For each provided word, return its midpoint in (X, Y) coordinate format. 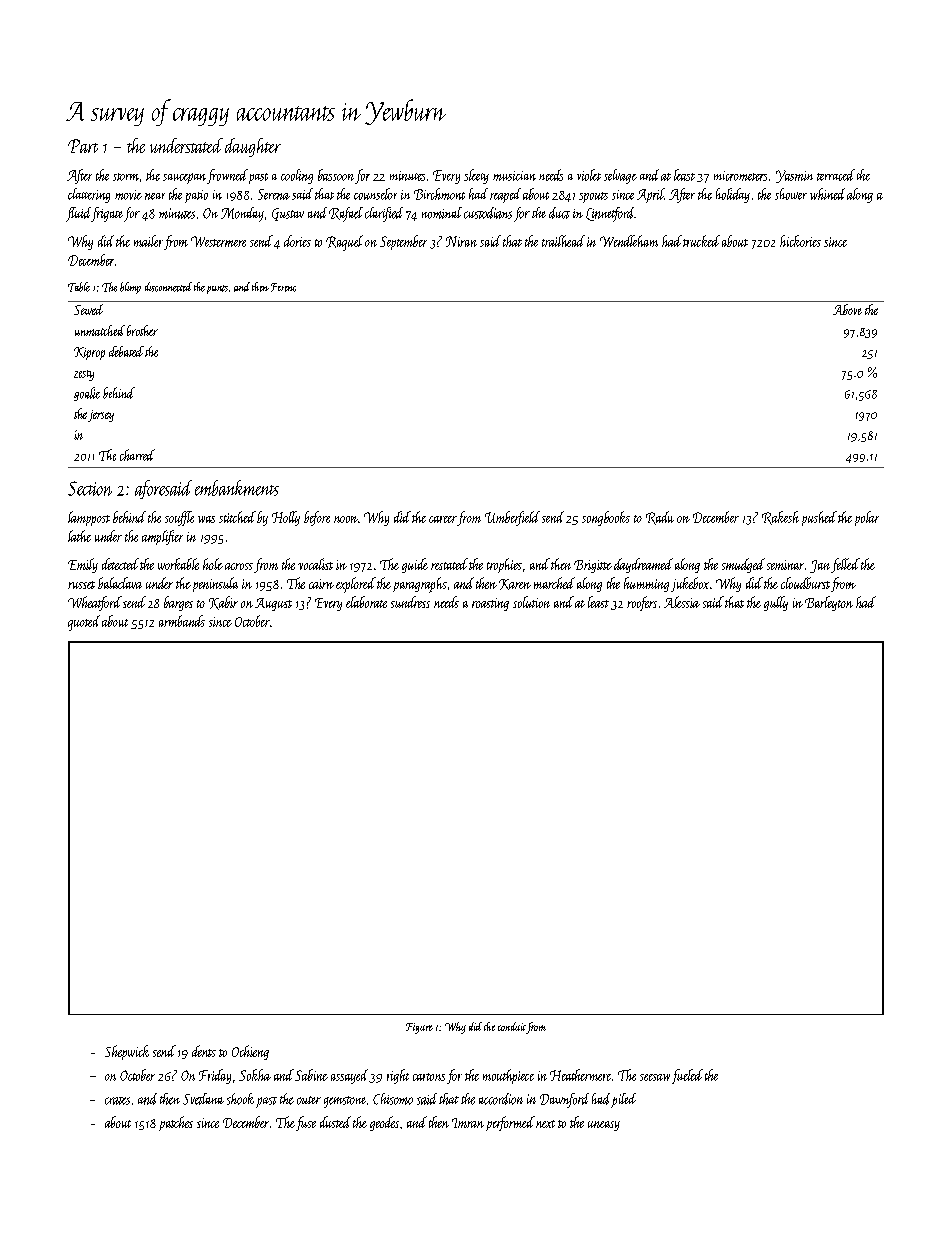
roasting (490, 604)
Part (83, 146)
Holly (286, 518)
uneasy (604, 1126)
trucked (701, 241)
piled (623, 1100)
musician (514, 176)
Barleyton (829, 603)
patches (176, 1123)
